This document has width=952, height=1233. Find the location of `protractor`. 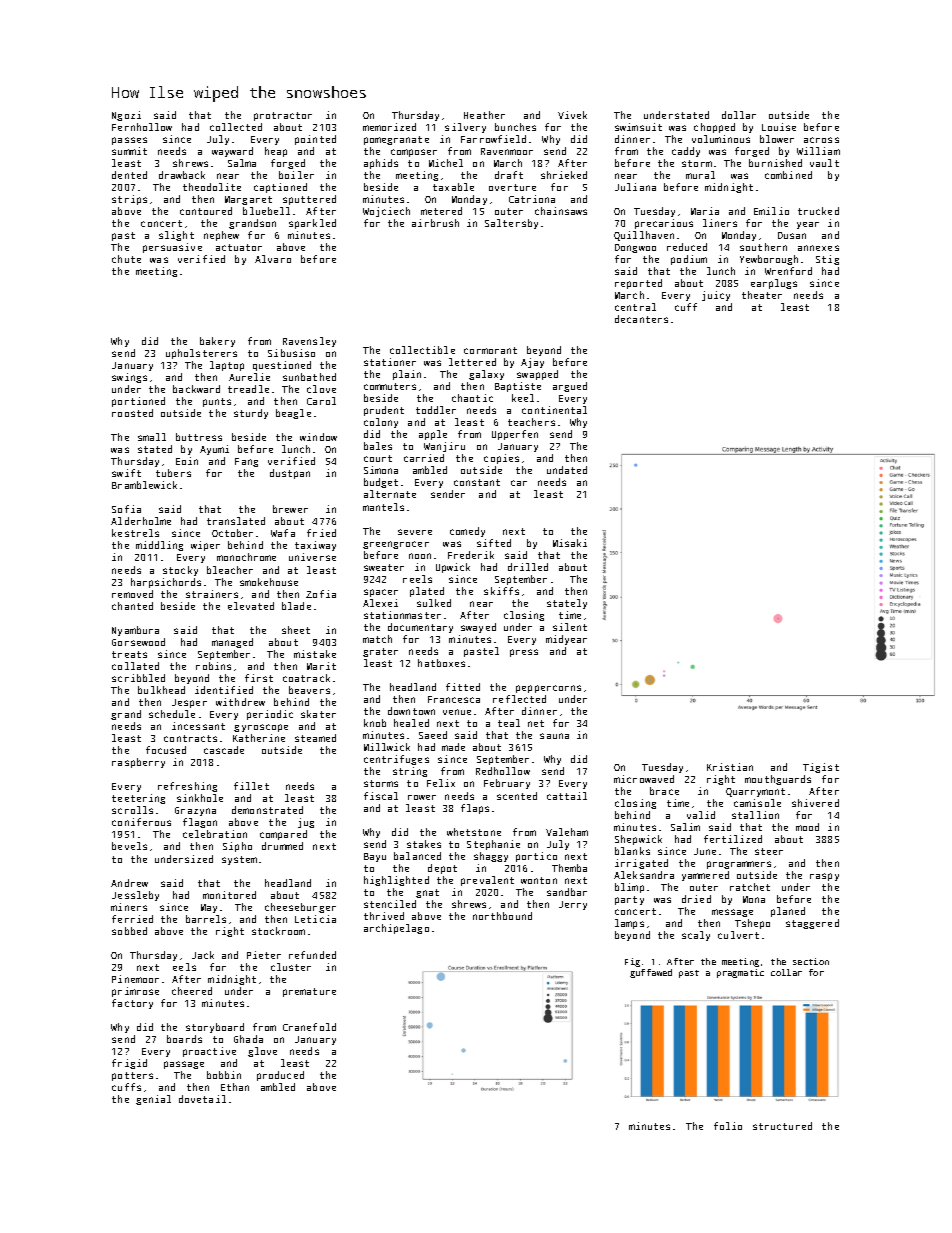

protractor is located at coordinates (283, 116).
